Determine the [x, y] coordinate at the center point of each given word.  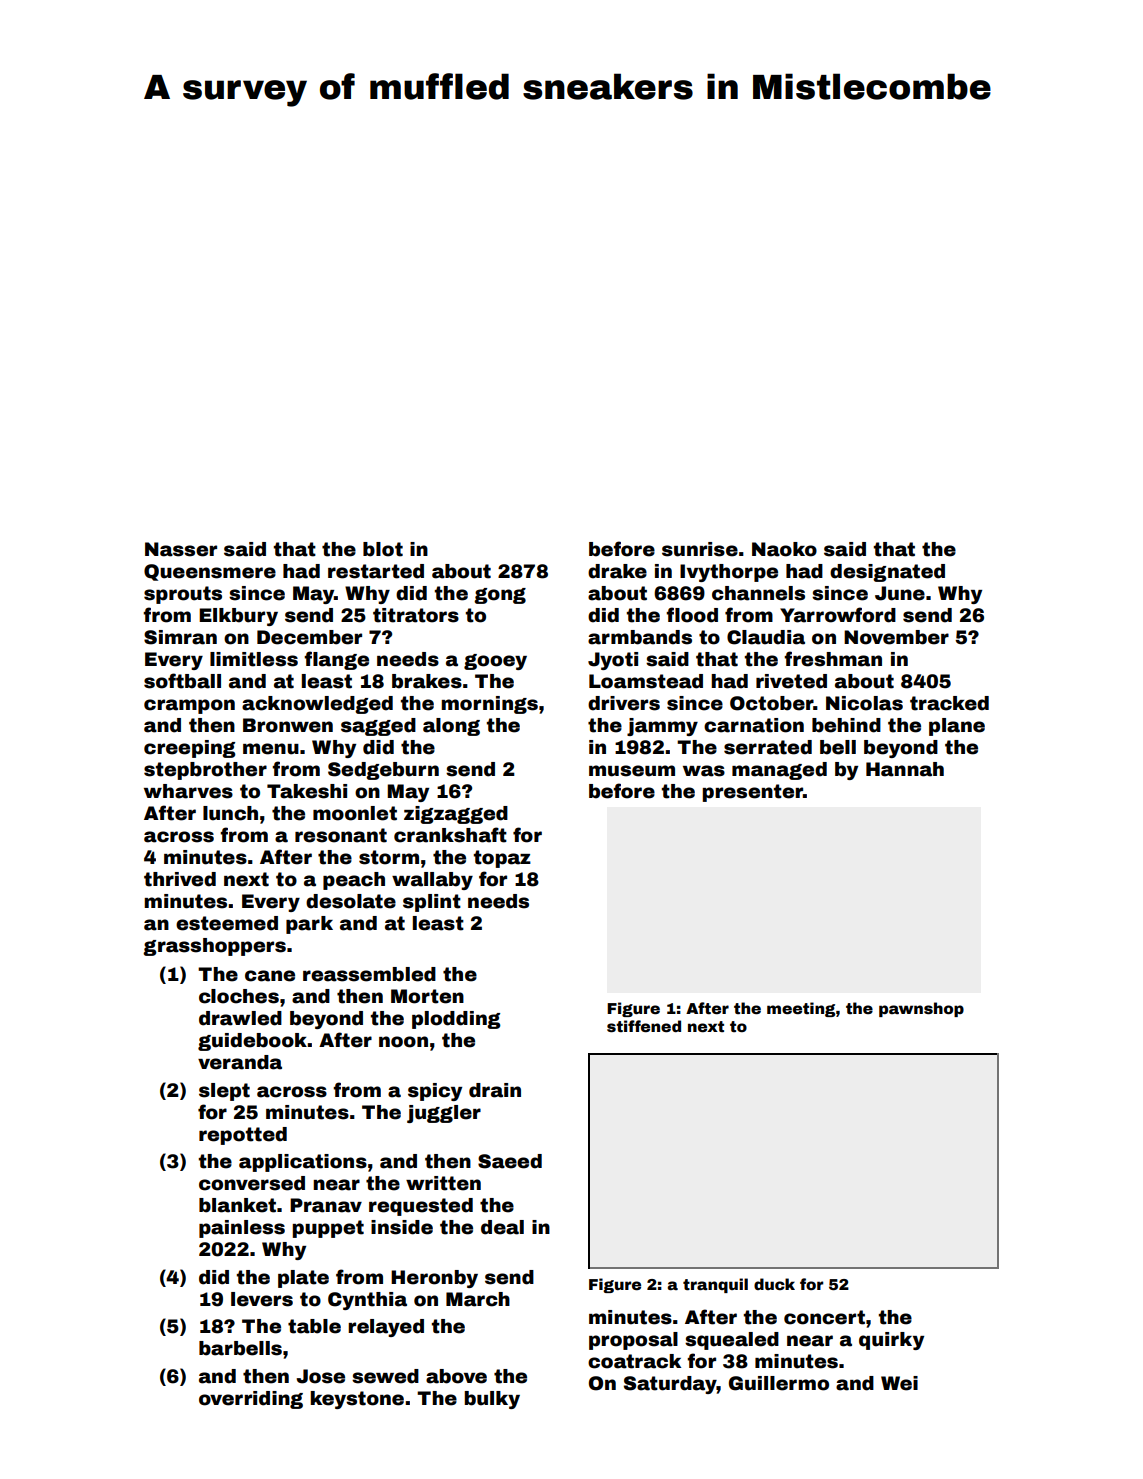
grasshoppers [214, 947]
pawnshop [921, 1009]
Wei [899, 1383]
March [478, 1299]
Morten [427, 996]
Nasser [181, 549]
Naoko [784, 549]
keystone [357, 1400]
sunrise [700, 549]
